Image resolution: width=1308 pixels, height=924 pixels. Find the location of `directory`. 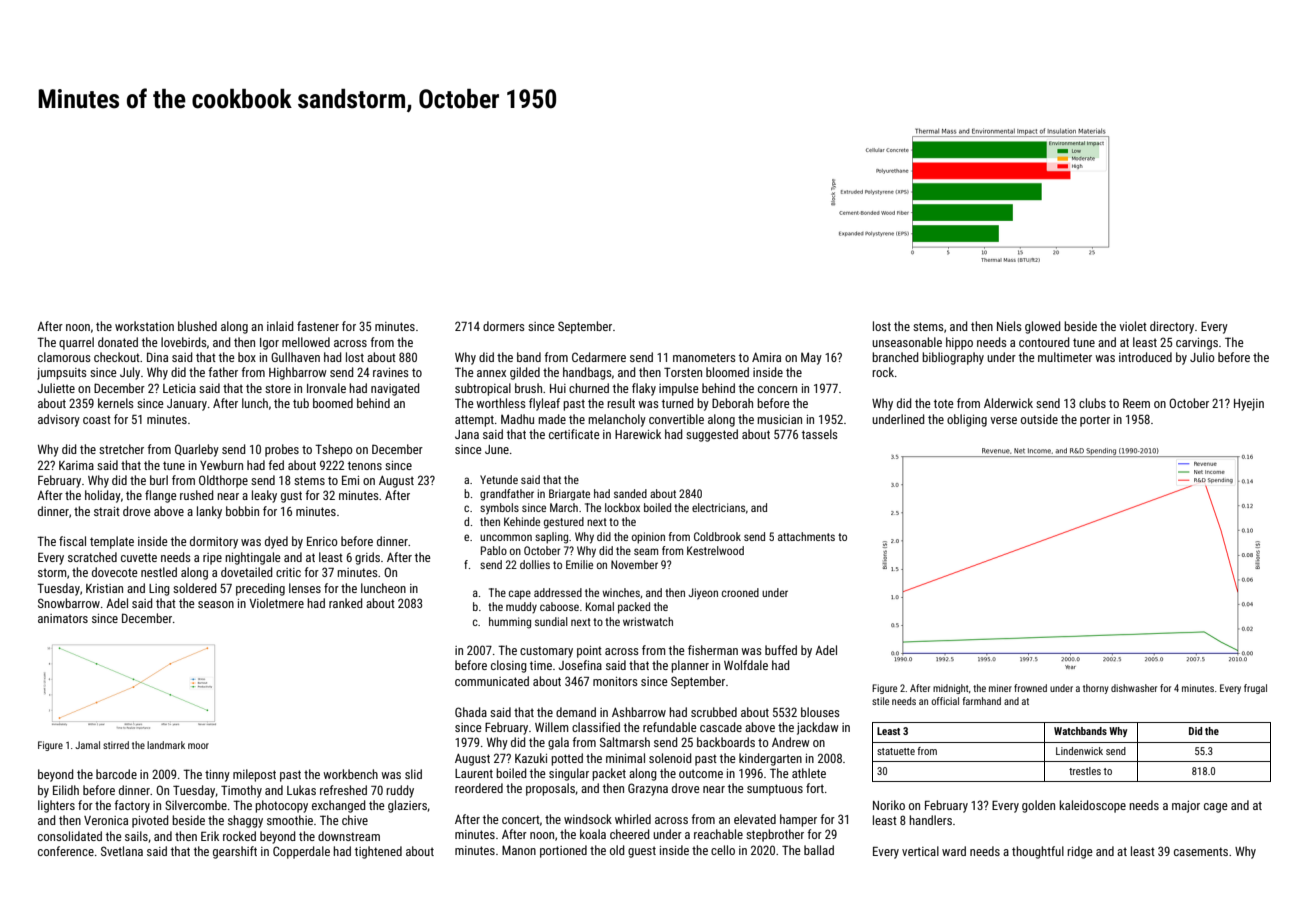

directory is located at coordinates (1172, 327).
